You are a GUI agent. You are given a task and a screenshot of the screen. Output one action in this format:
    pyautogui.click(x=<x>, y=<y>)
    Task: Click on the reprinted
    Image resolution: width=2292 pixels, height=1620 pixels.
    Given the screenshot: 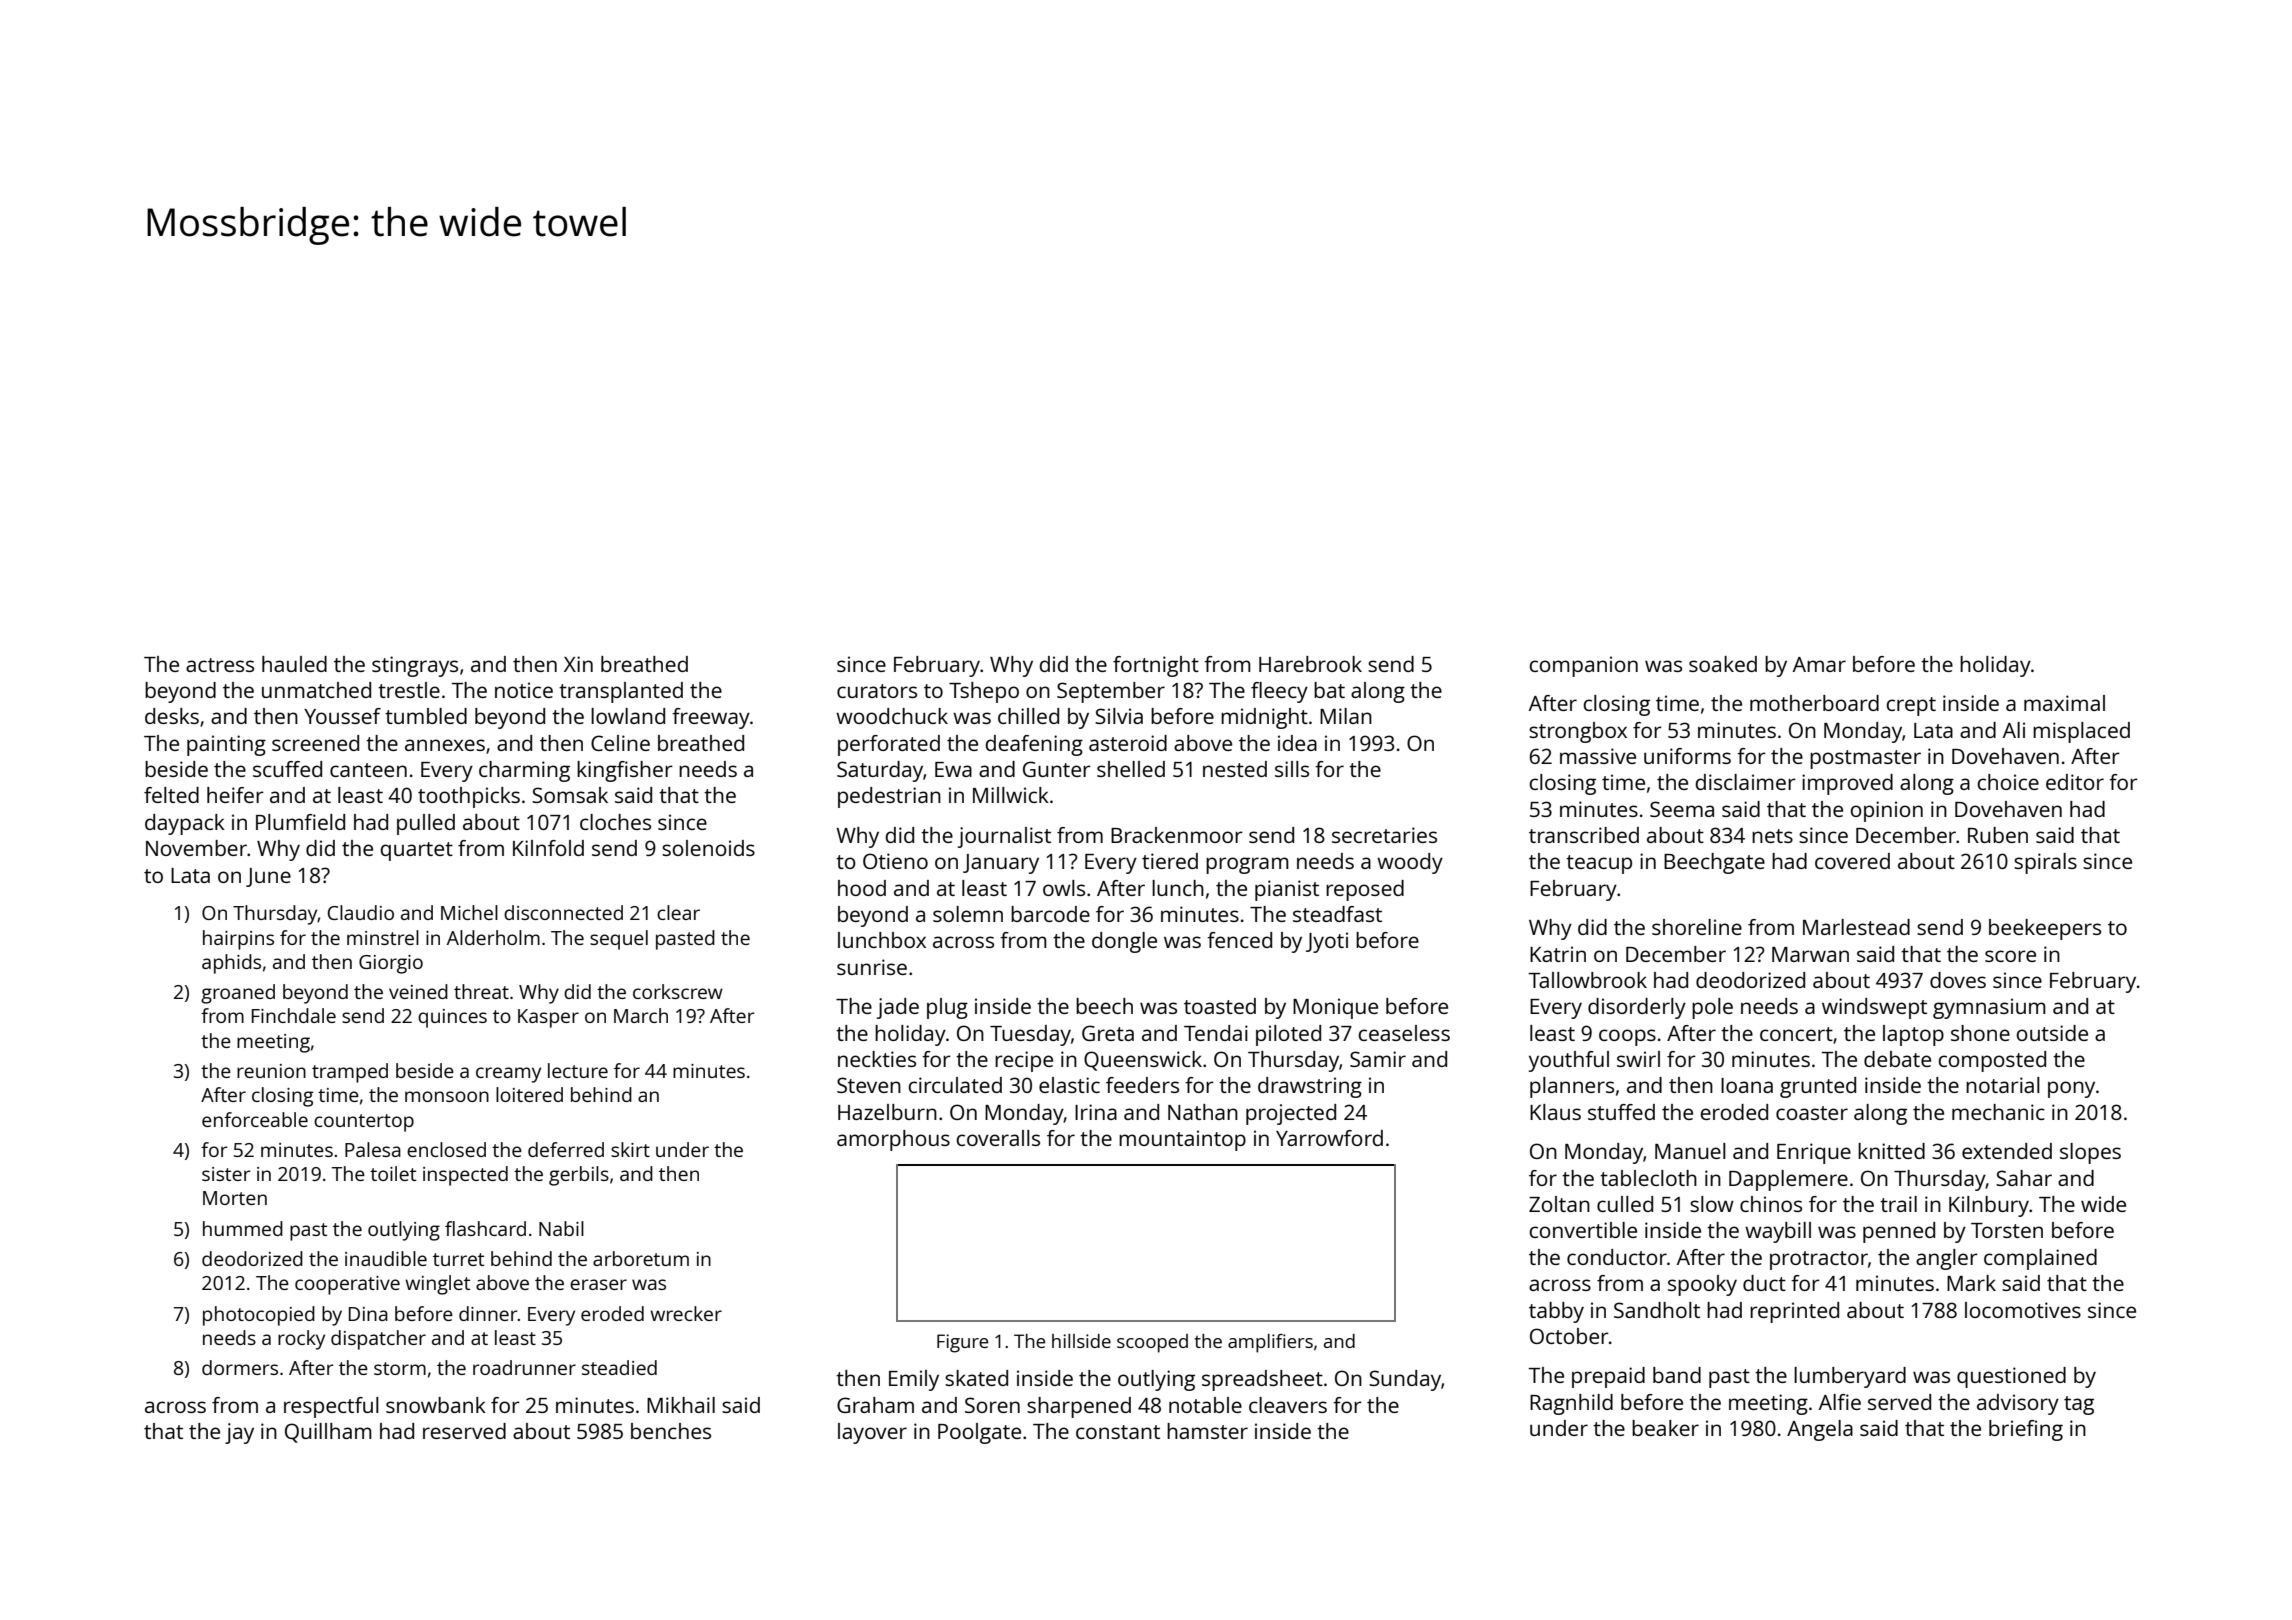 What is the action you would take?
    pyautogui.click(x=1794, y=1312)
